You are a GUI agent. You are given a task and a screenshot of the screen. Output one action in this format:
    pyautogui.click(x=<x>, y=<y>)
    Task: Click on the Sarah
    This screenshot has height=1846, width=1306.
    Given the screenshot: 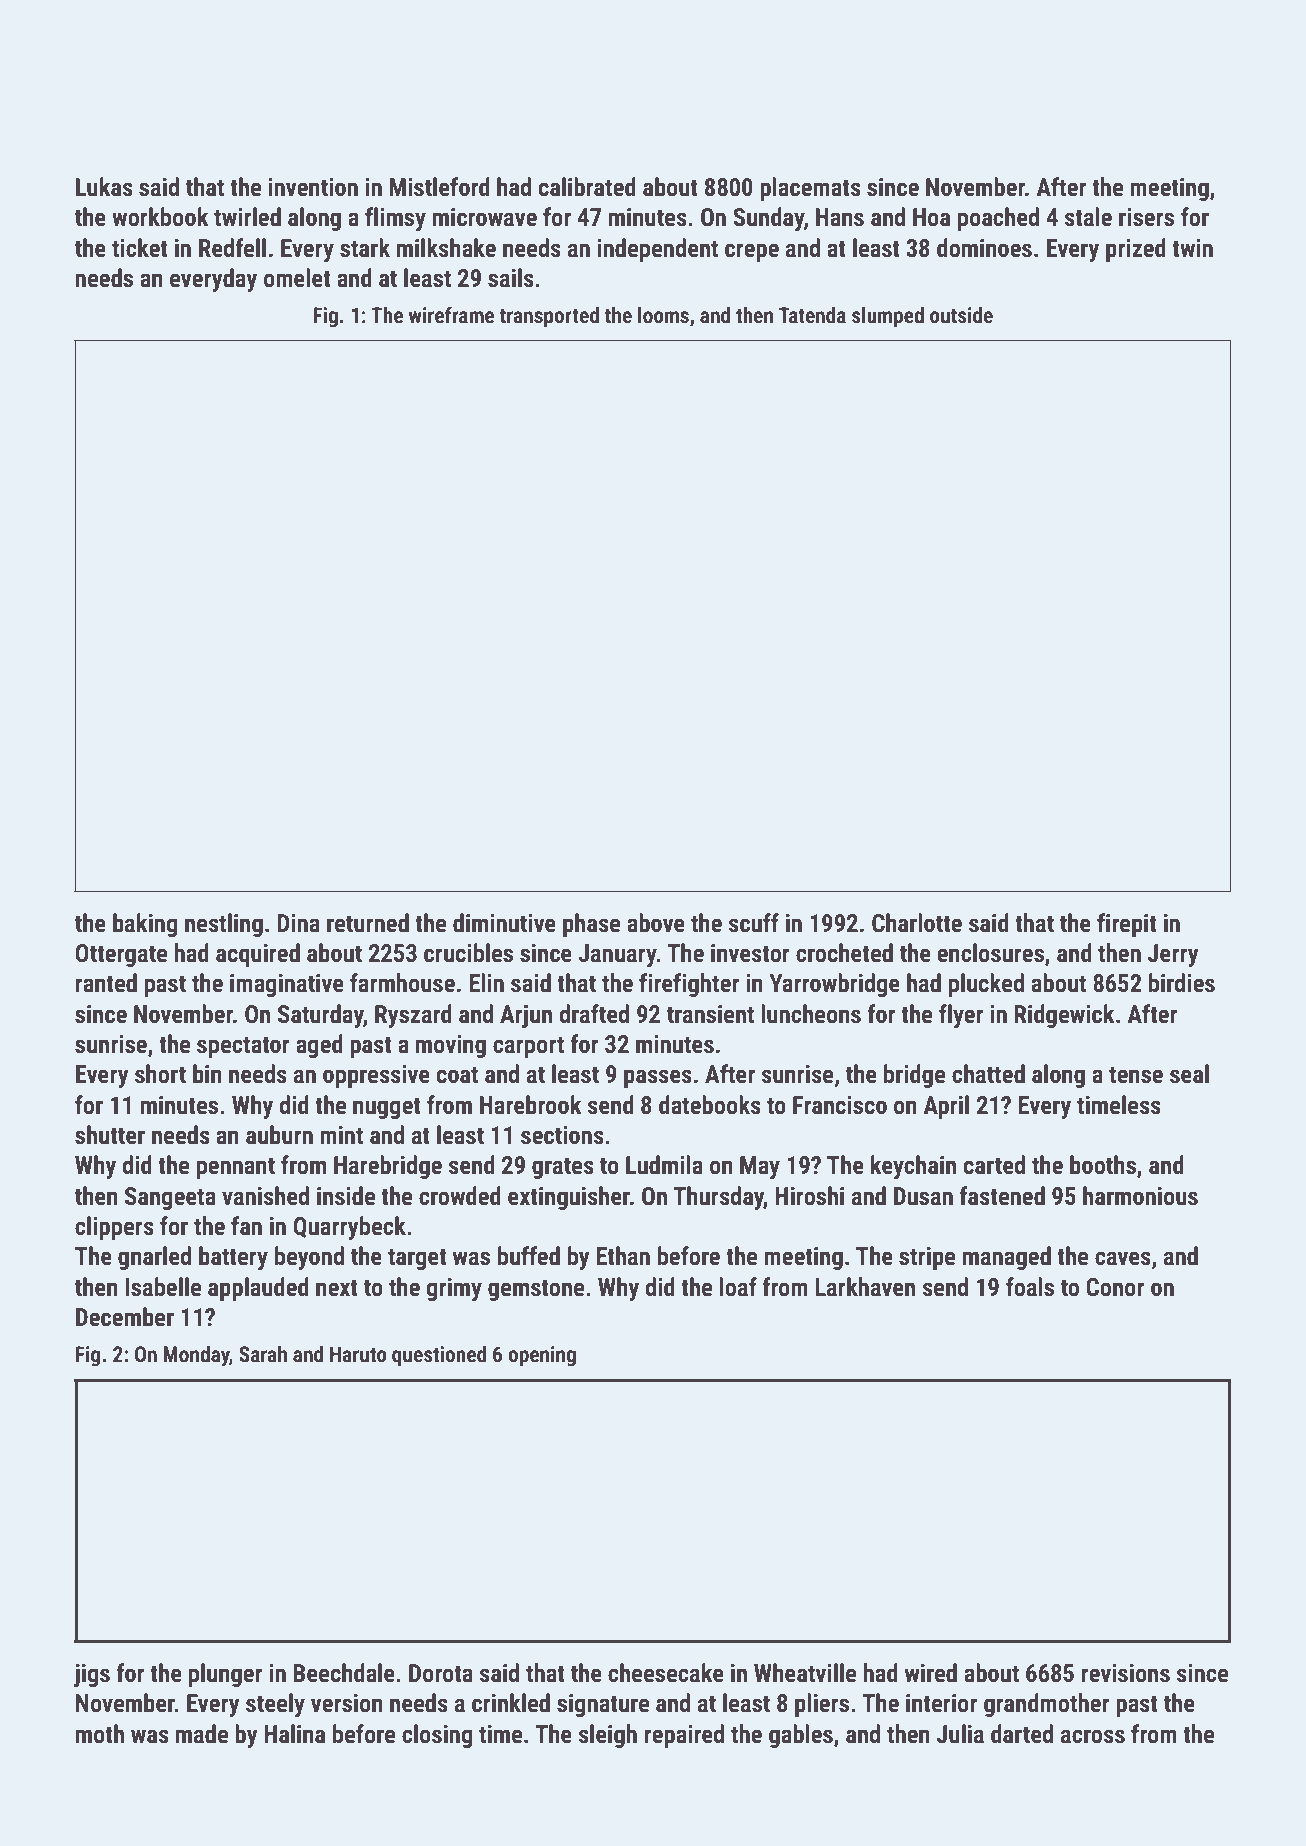 What is the action you would take?
    pyautogui.click(x=263, y=1354)
